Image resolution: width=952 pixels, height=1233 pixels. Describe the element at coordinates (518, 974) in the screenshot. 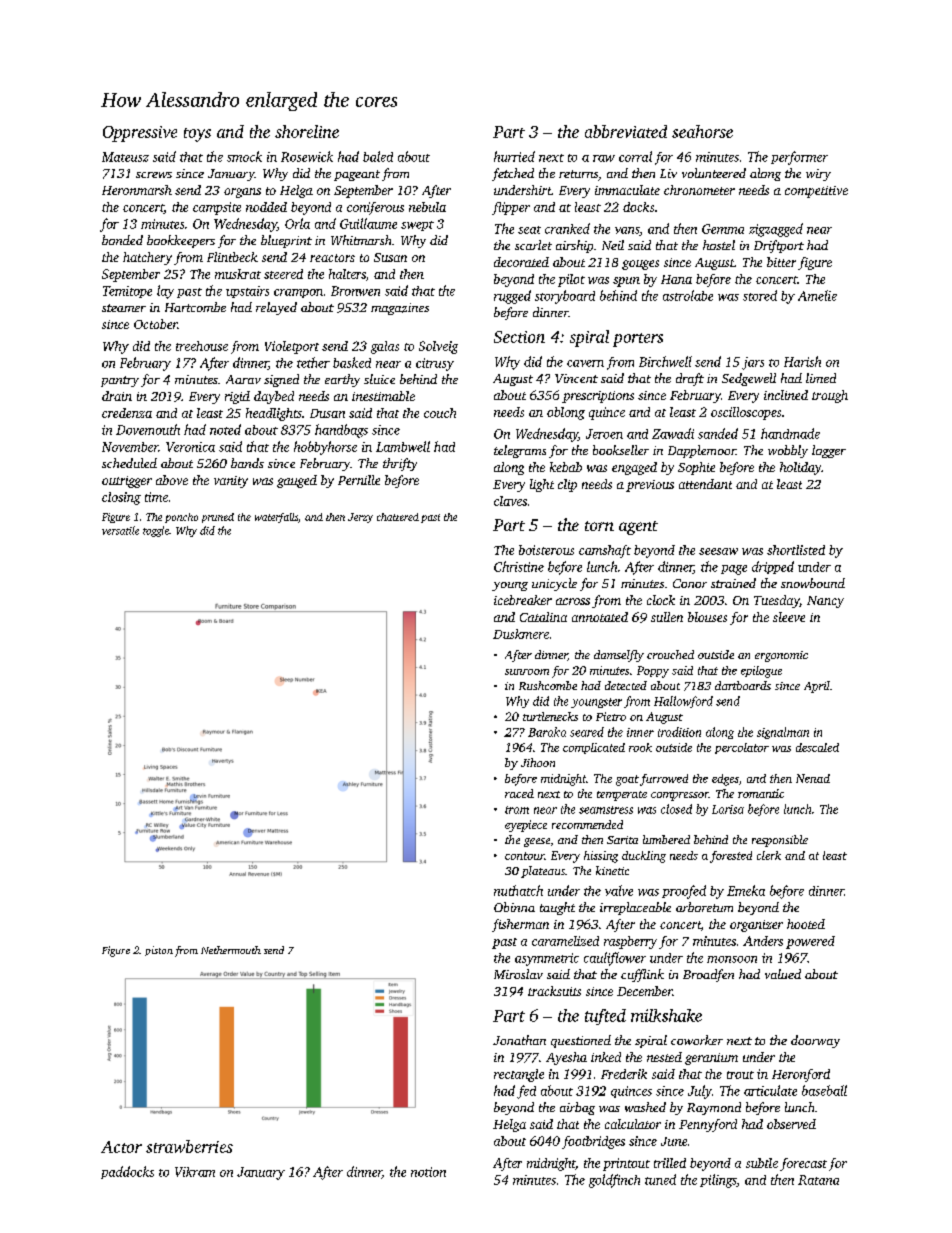

I see `Miroslav` at that location.
